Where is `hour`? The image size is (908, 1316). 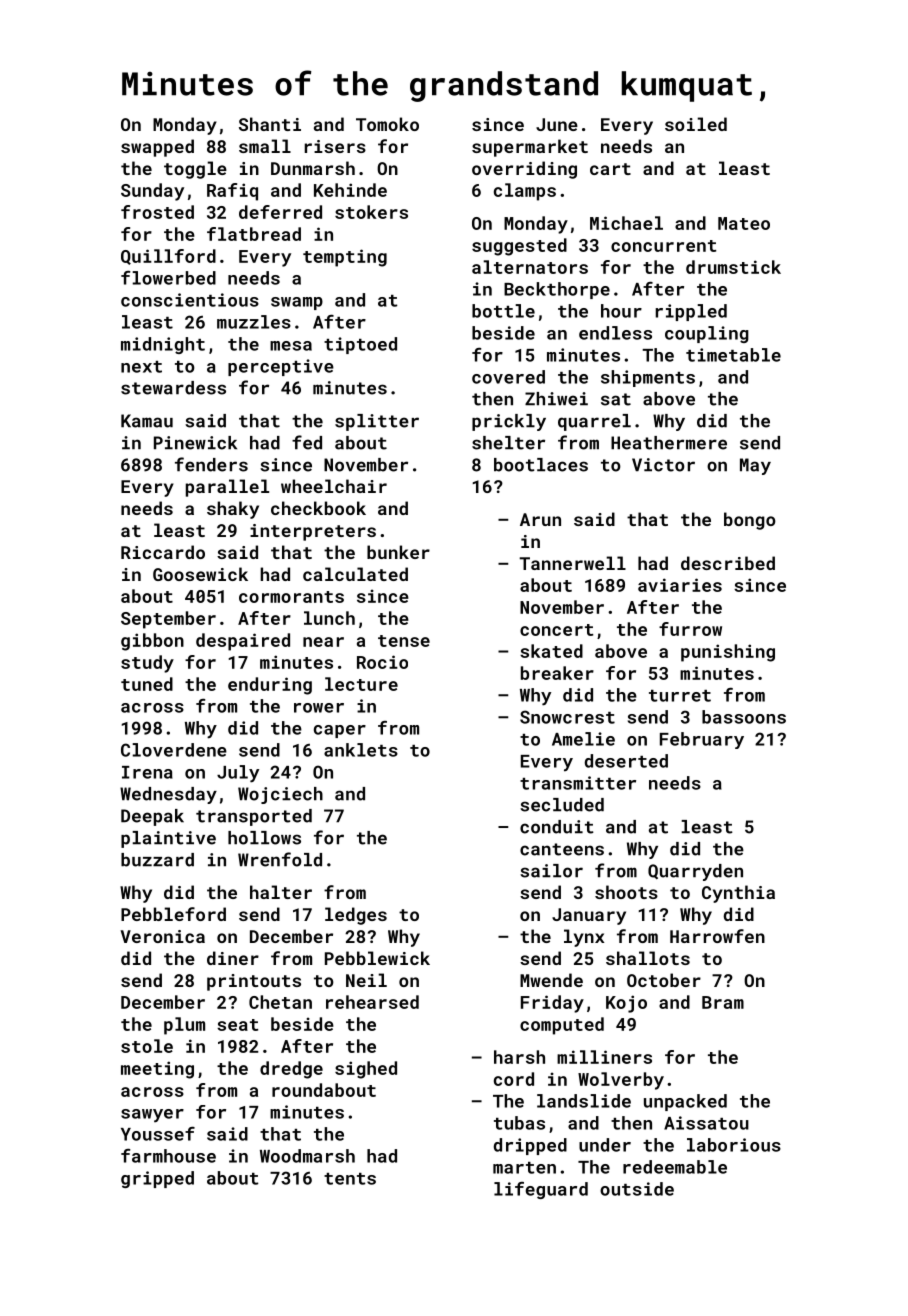
hour is located at coordinates (621, 311).
